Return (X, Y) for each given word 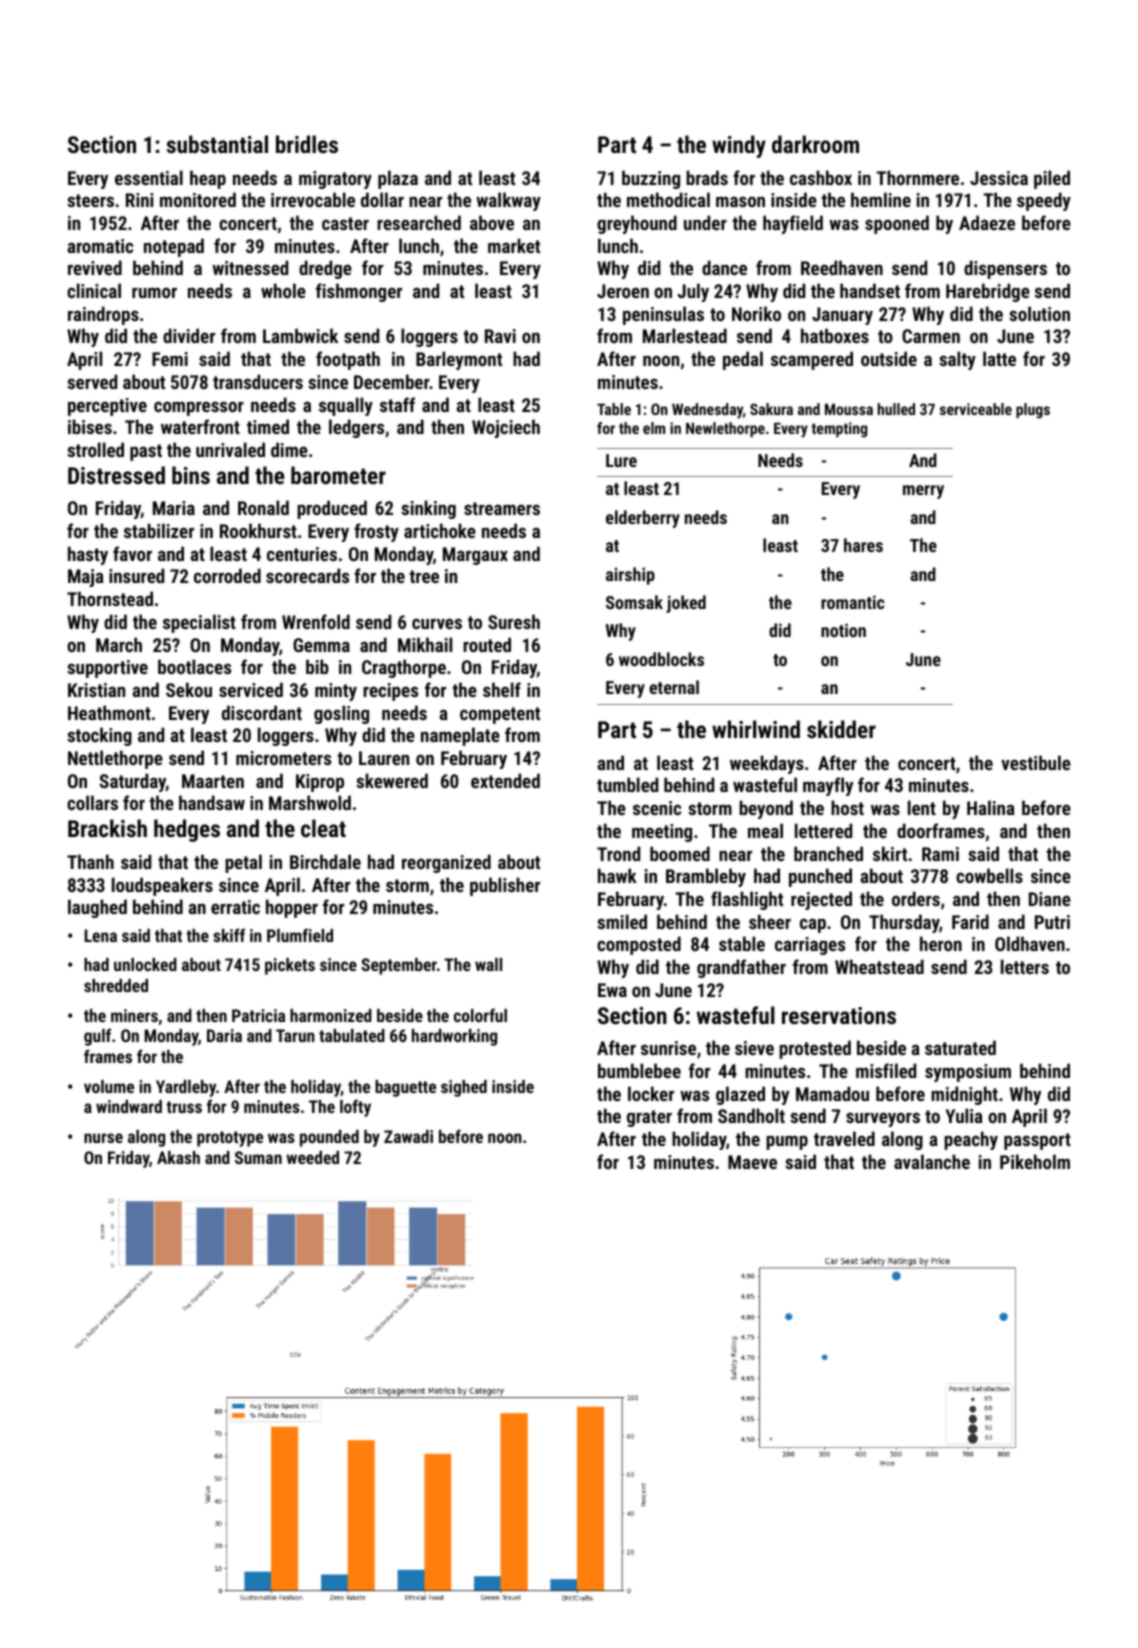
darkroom (815, 144)
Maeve (752, 1162)
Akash (178, 1157)
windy (739, 146)
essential (149, 177)
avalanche (932, 1161)
